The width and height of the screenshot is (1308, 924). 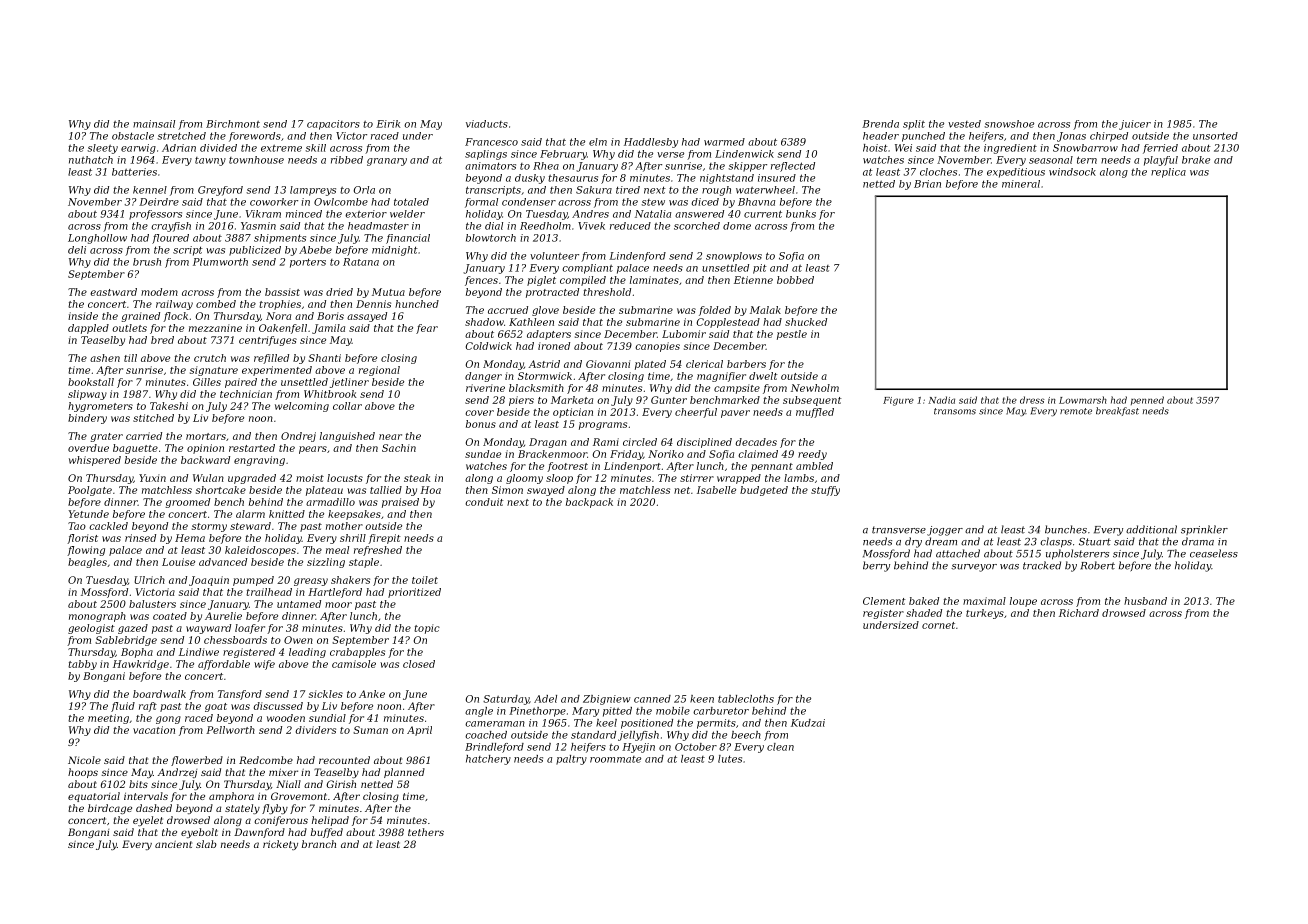 I want to click on Birchmont, so click(x=233, y=124).
